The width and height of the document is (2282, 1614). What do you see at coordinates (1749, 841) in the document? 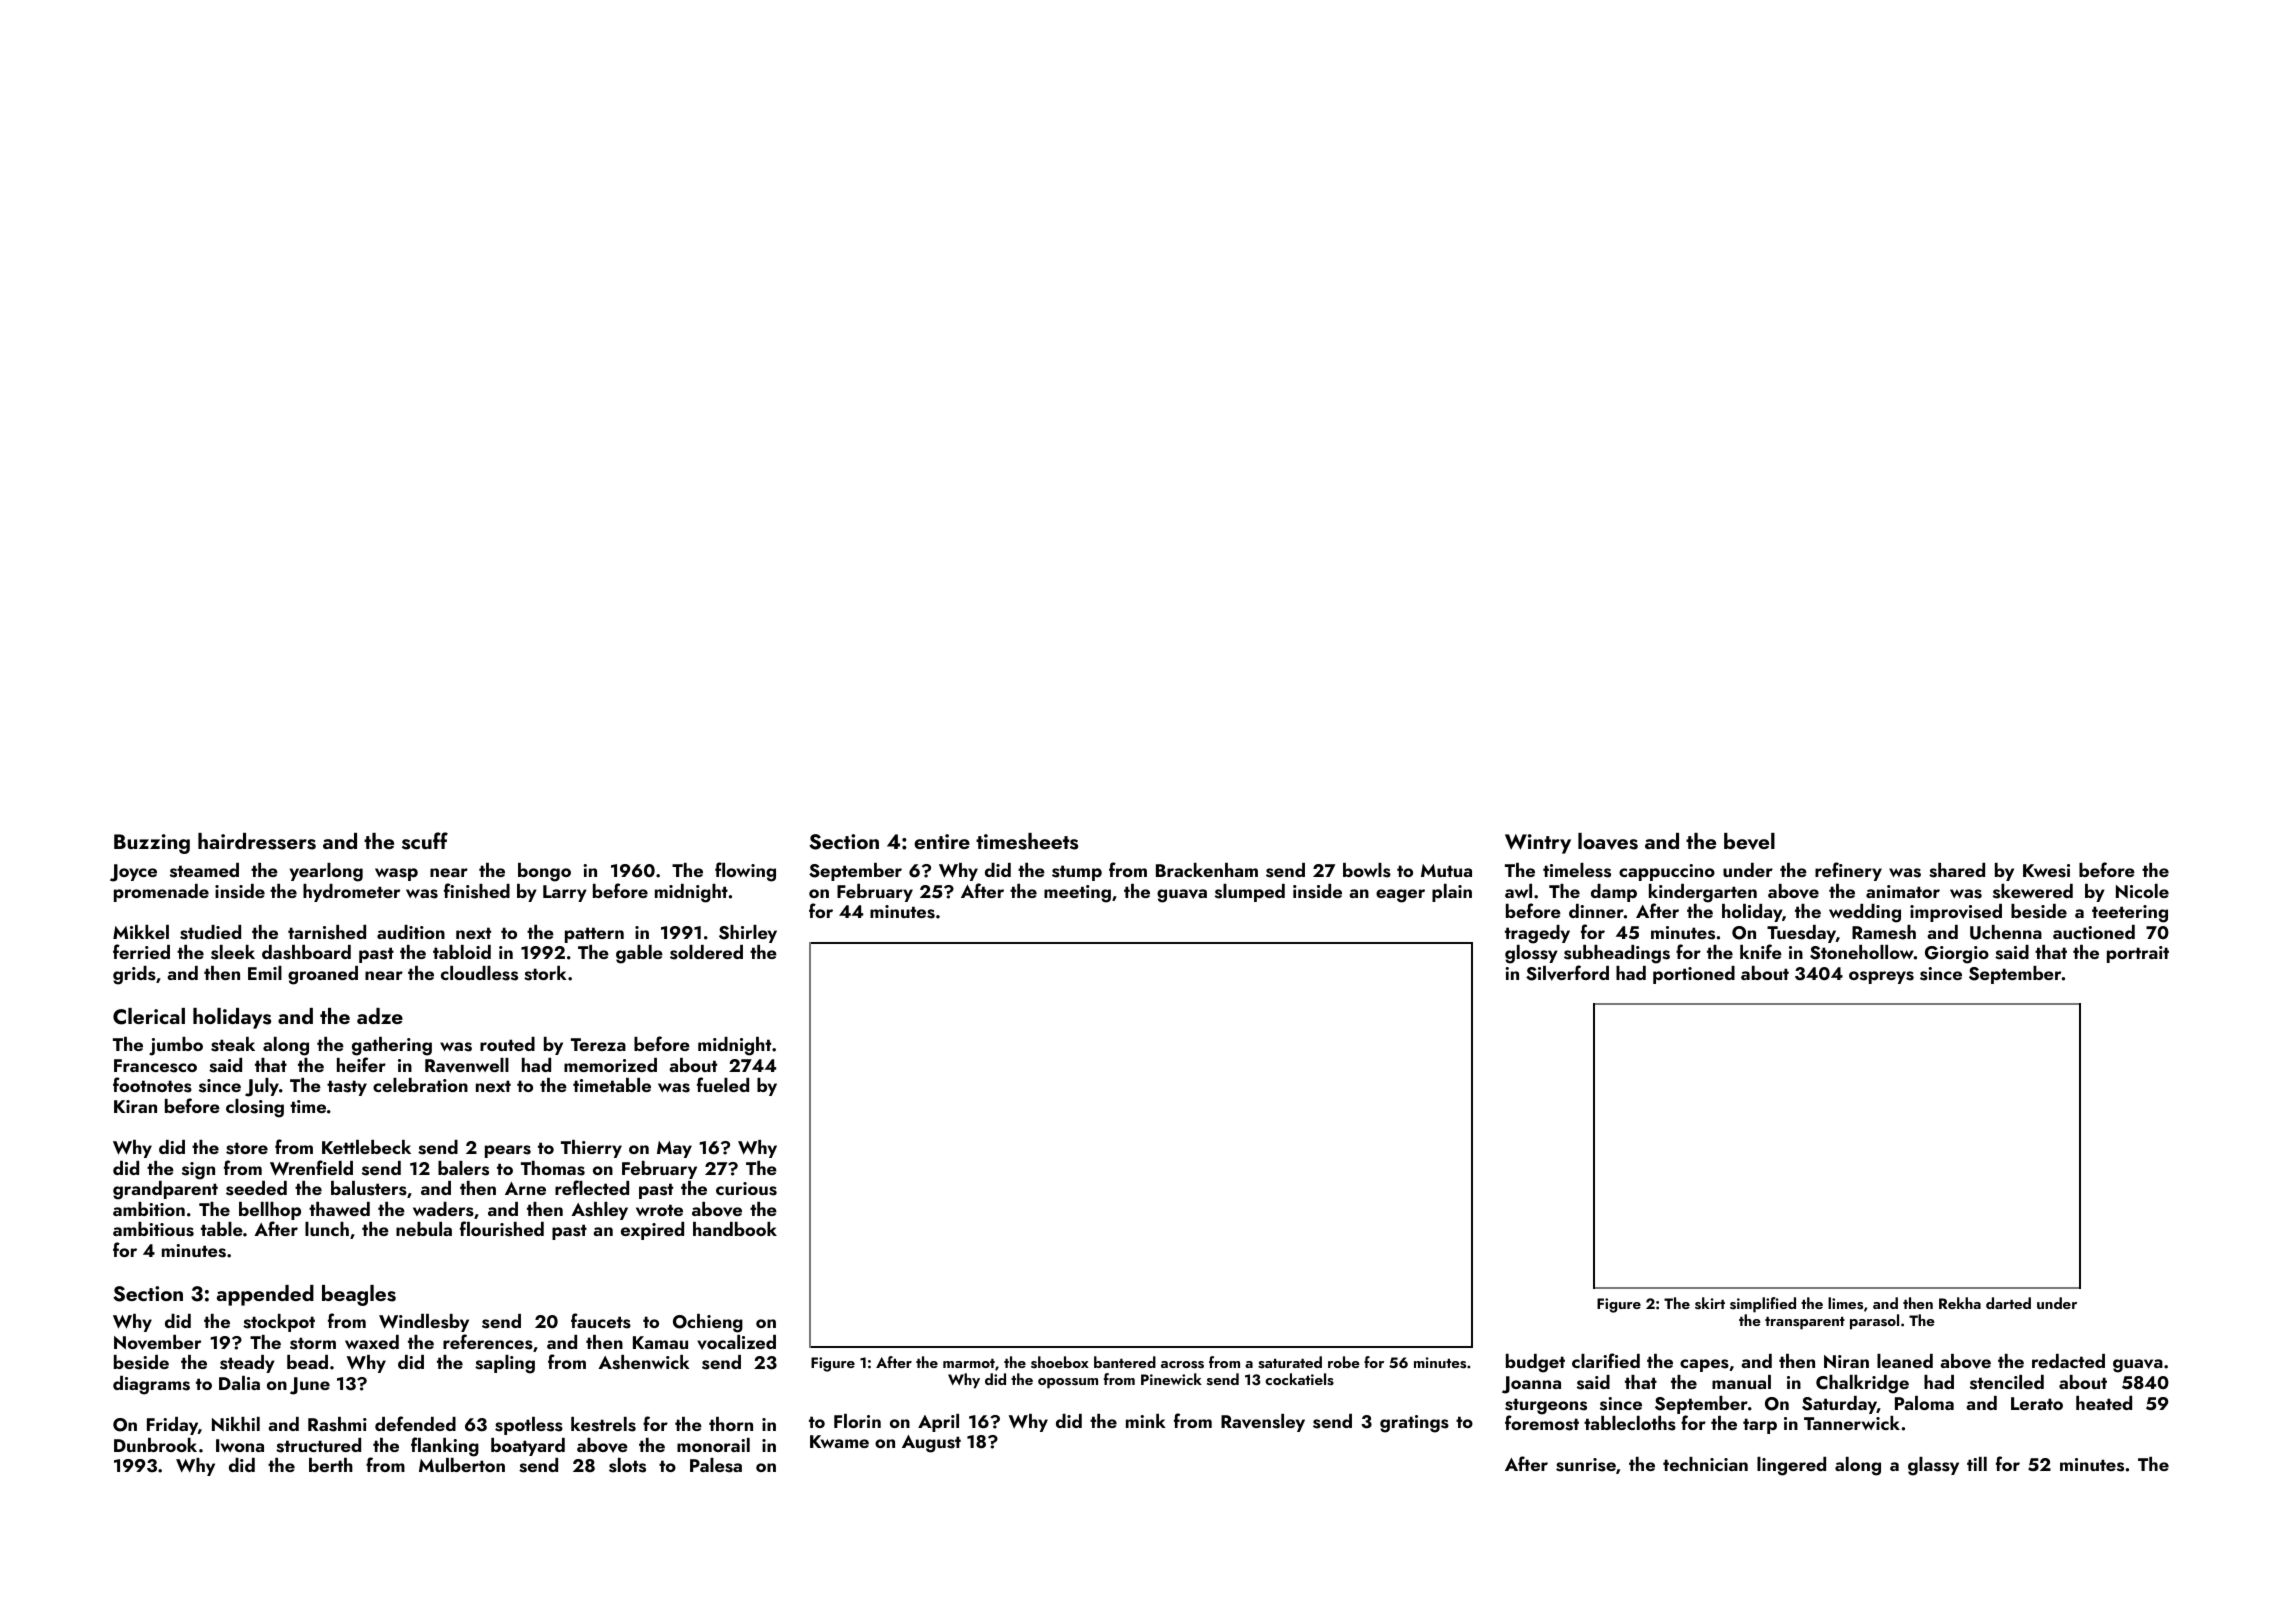
I see `bevel` at bounding box center [1749, 841].
